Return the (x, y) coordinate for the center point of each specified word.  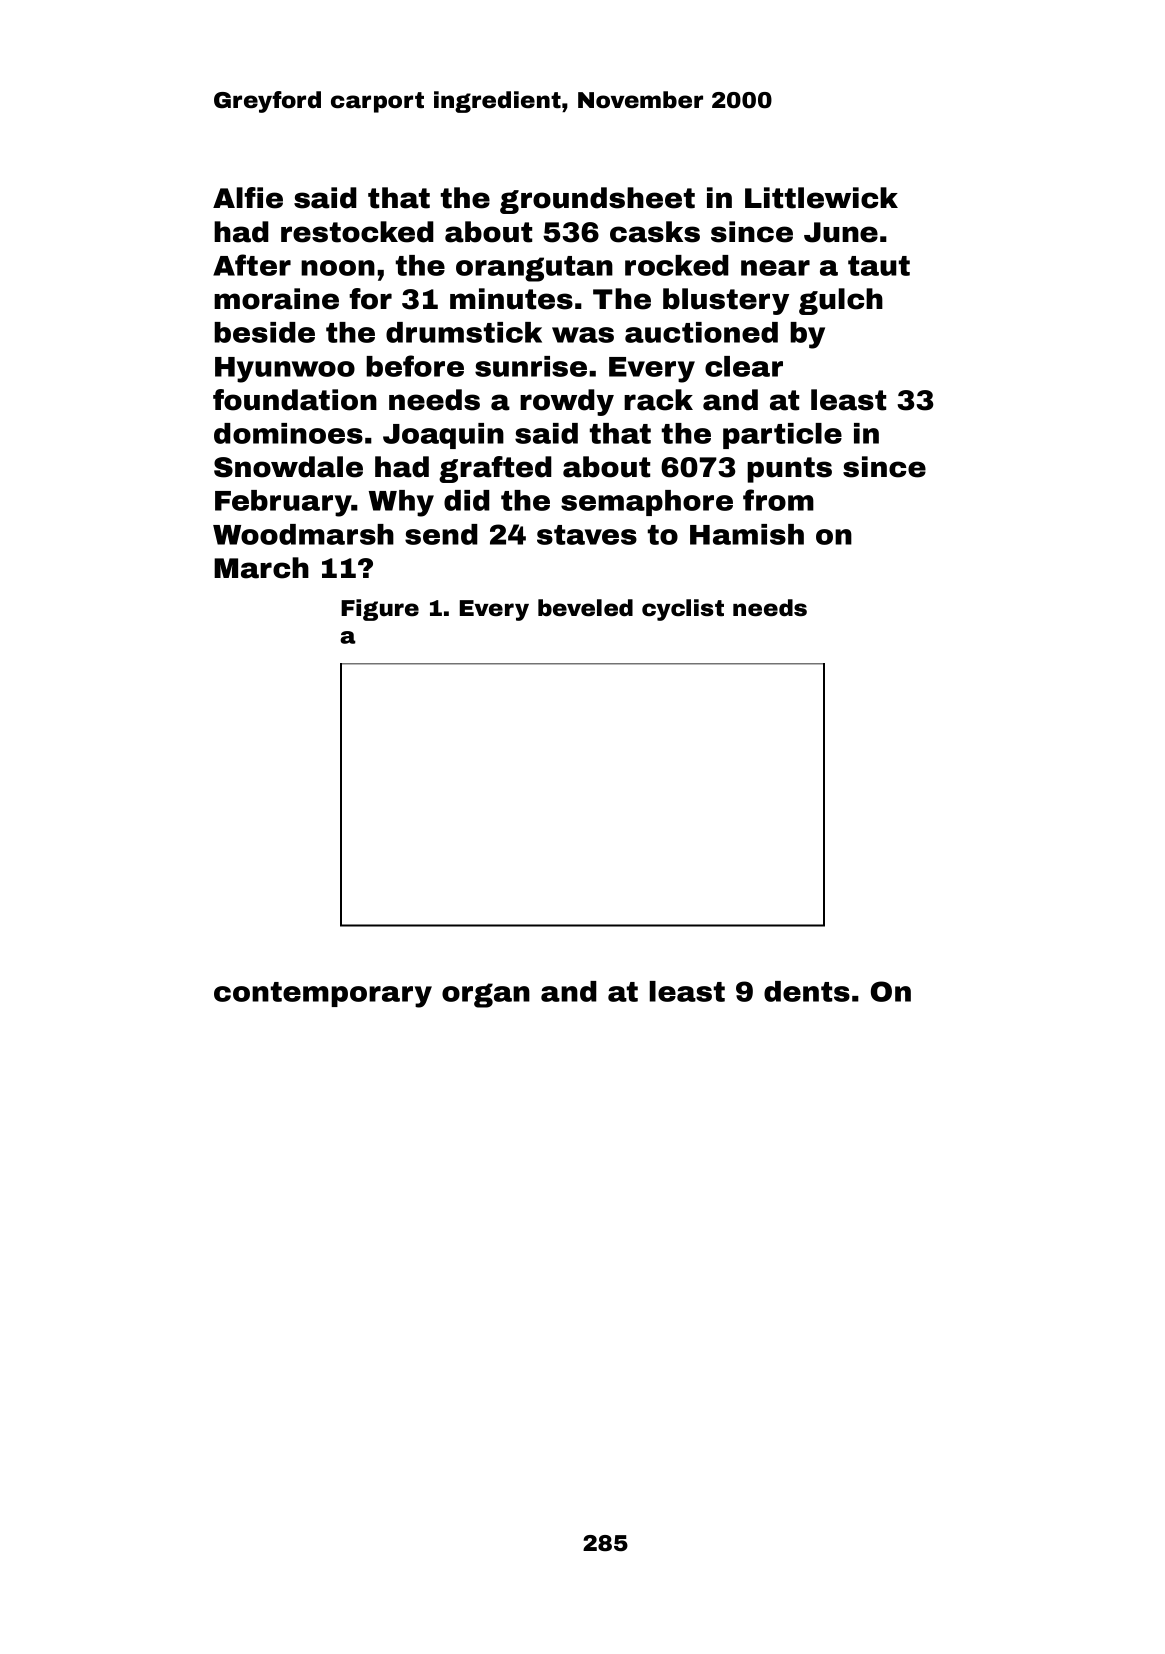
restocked (357, 232)
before (415, 366)
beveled (585, 608)
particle (782, 436)
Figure (380, 610)
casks (655, 232)
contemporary (323, 995)
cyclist (683, 610)
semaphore (647, 503)
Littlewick (821, 198)
